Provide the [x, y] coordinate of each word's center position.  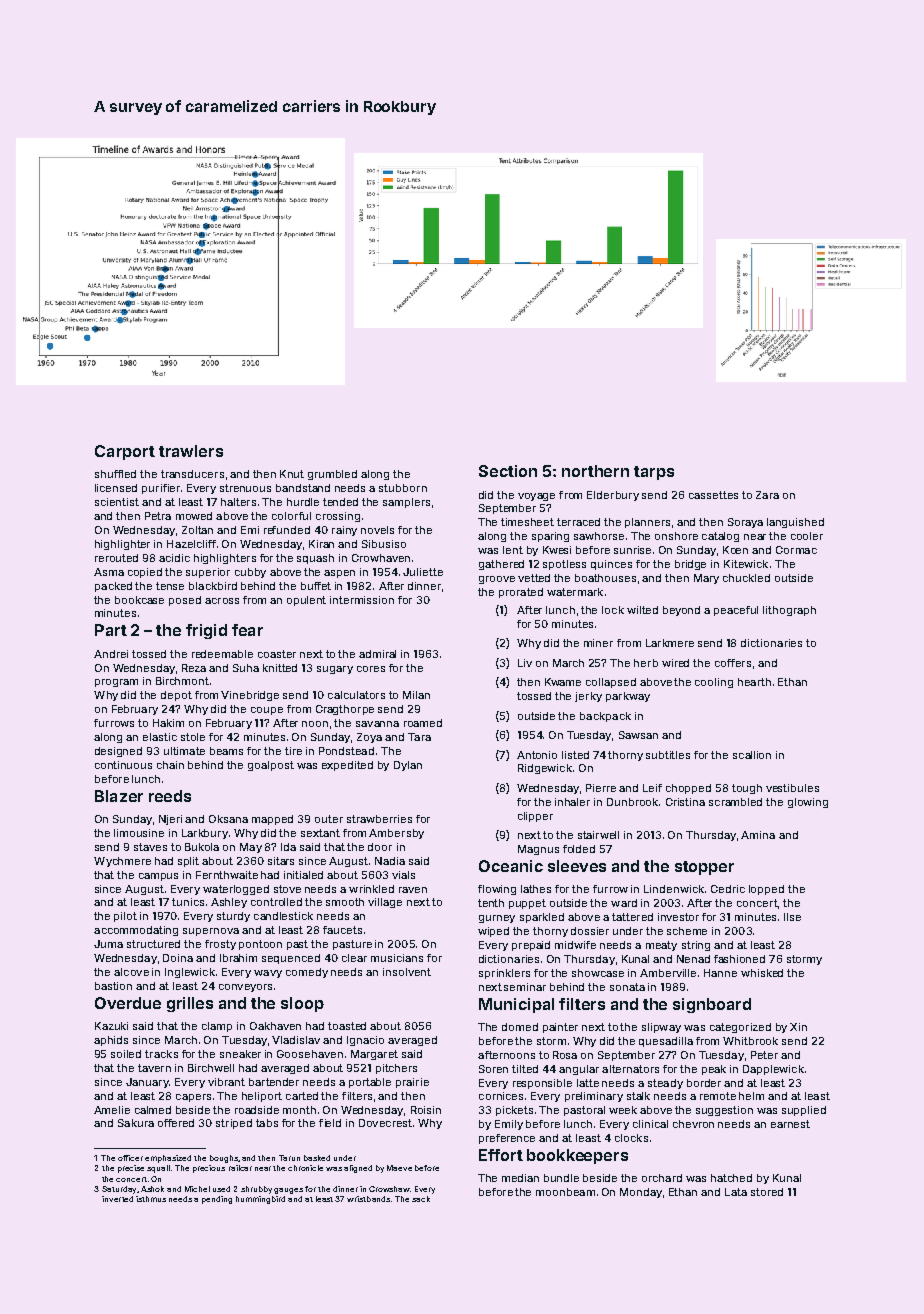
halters [238, 502]
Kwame [563, 682]
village [385, 903]
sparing [550, 537]
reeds [170, 796]
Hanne [720, 973]
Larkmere [670, 643]
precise [131, 1169]
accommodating [136, 931]
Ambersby [396, 834]
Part [111, 630]
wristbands [368, 1199]
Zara [767, 495]
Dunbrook [632, 802]
